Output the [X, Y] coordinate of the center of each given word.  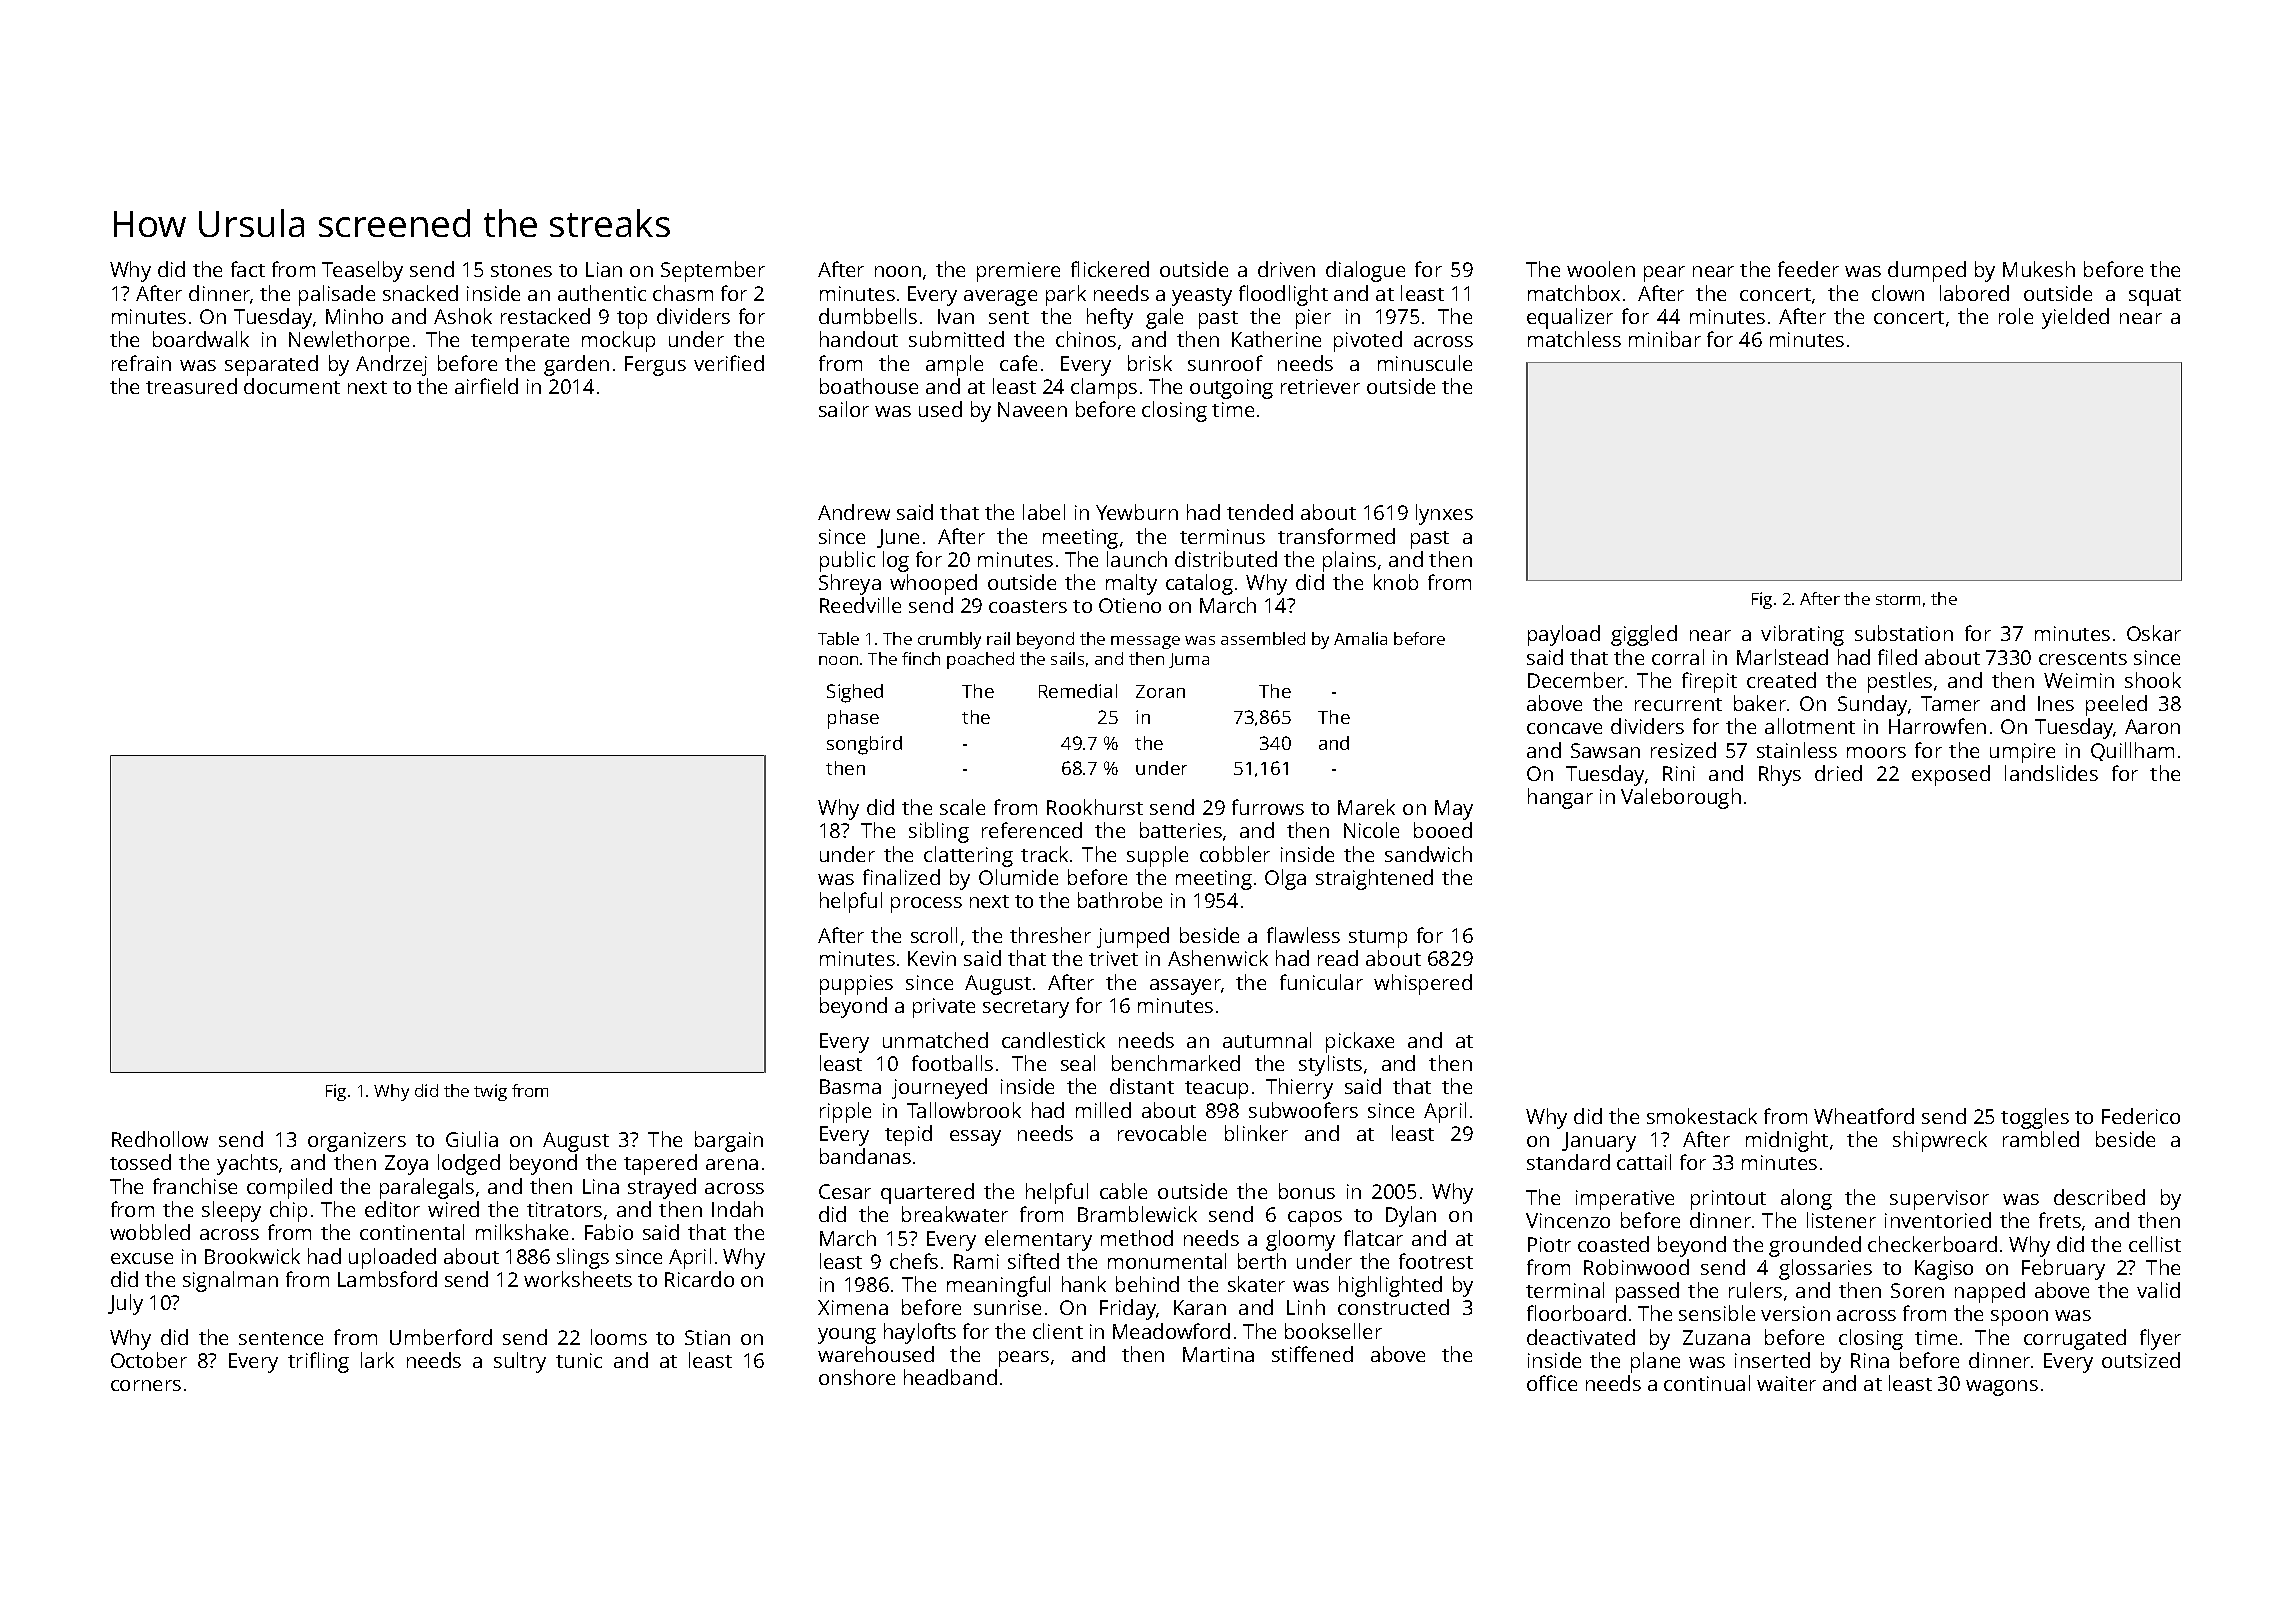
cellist [2155, 1244]
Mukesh [2039, 269]
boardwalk [201, 339]
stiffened [1312, 1354]
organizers [357, 1142]
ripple [845, 1112]
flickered [1110, 269]
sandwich [1428, 854]
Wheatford [1864, 1116]
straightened [1374, 879]
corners [146, 1385]
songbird [864, 745]
